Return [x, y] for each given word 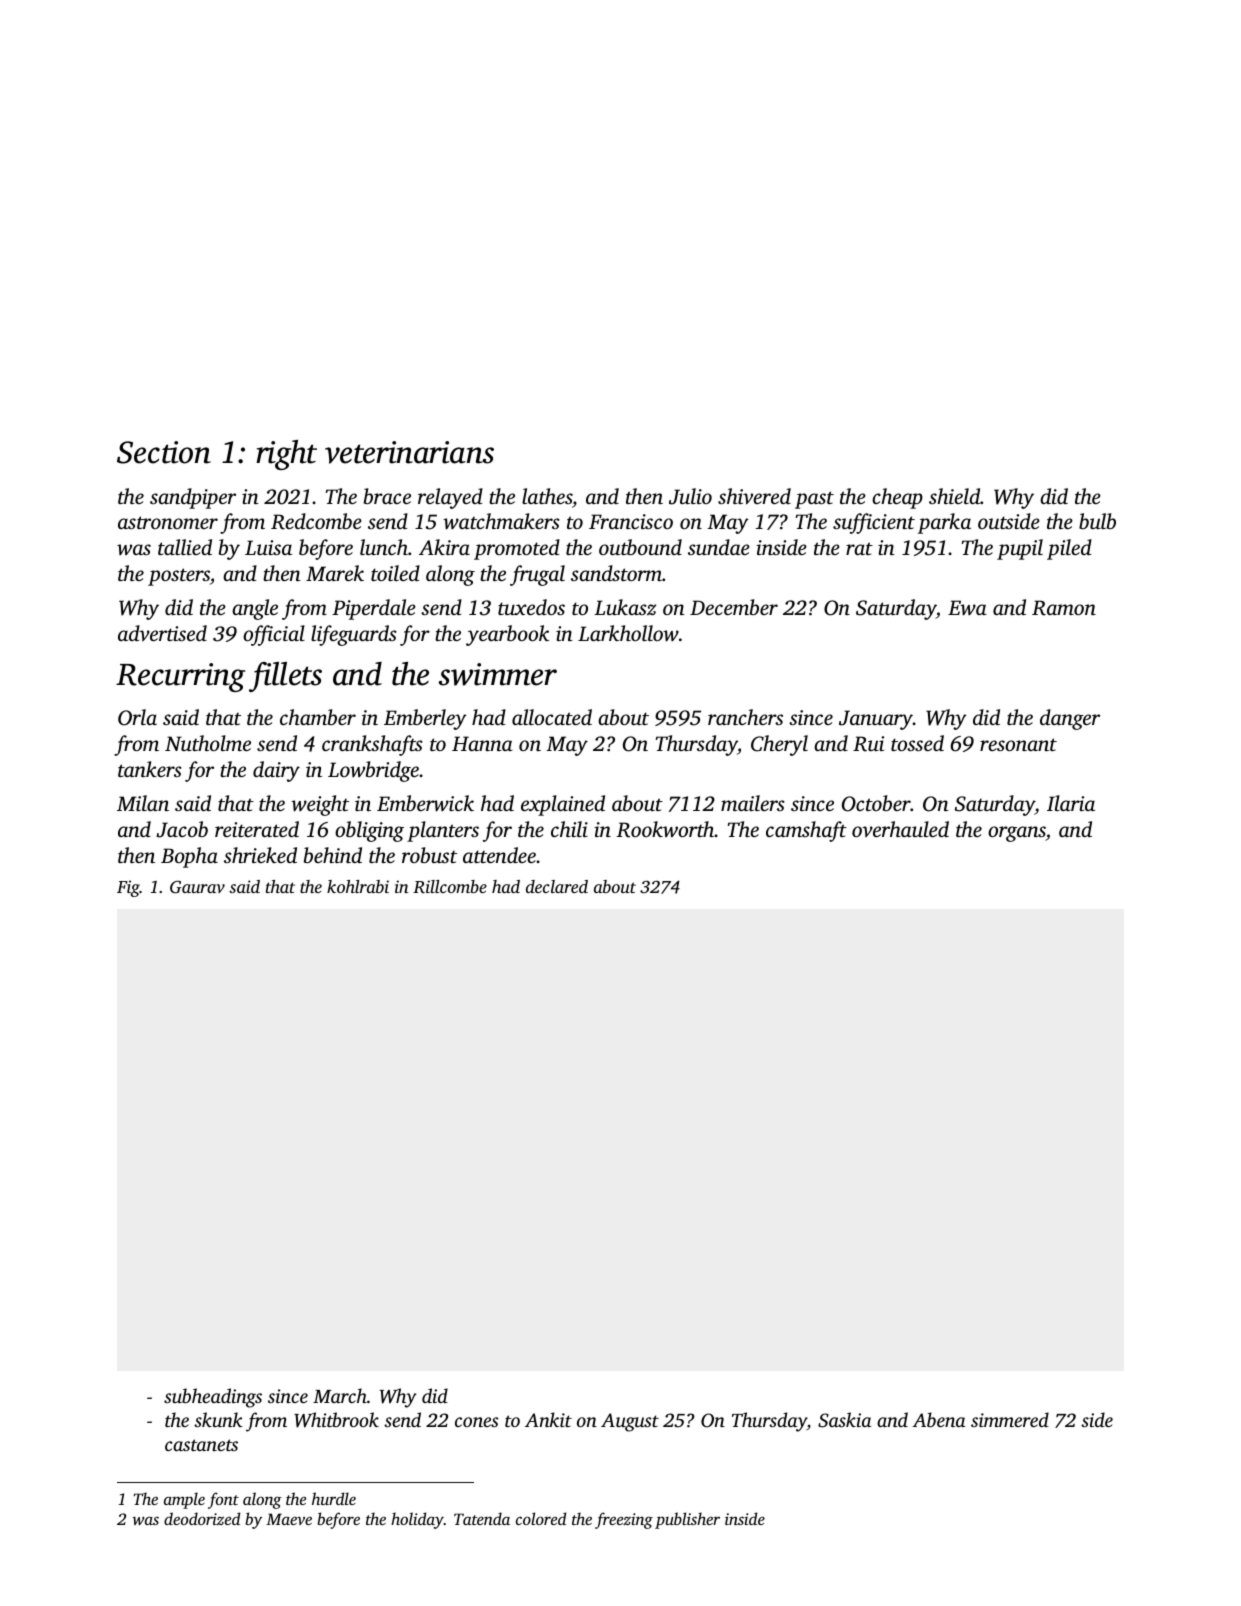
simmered [1010, 1419]
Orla [137, 717]
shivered [754, 496]
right [286, 455]
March [340, 1395]
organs [1017, 834]
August [630, 1422]
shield [954, 496]
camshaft [806, 831]
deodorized [202, 1518]
